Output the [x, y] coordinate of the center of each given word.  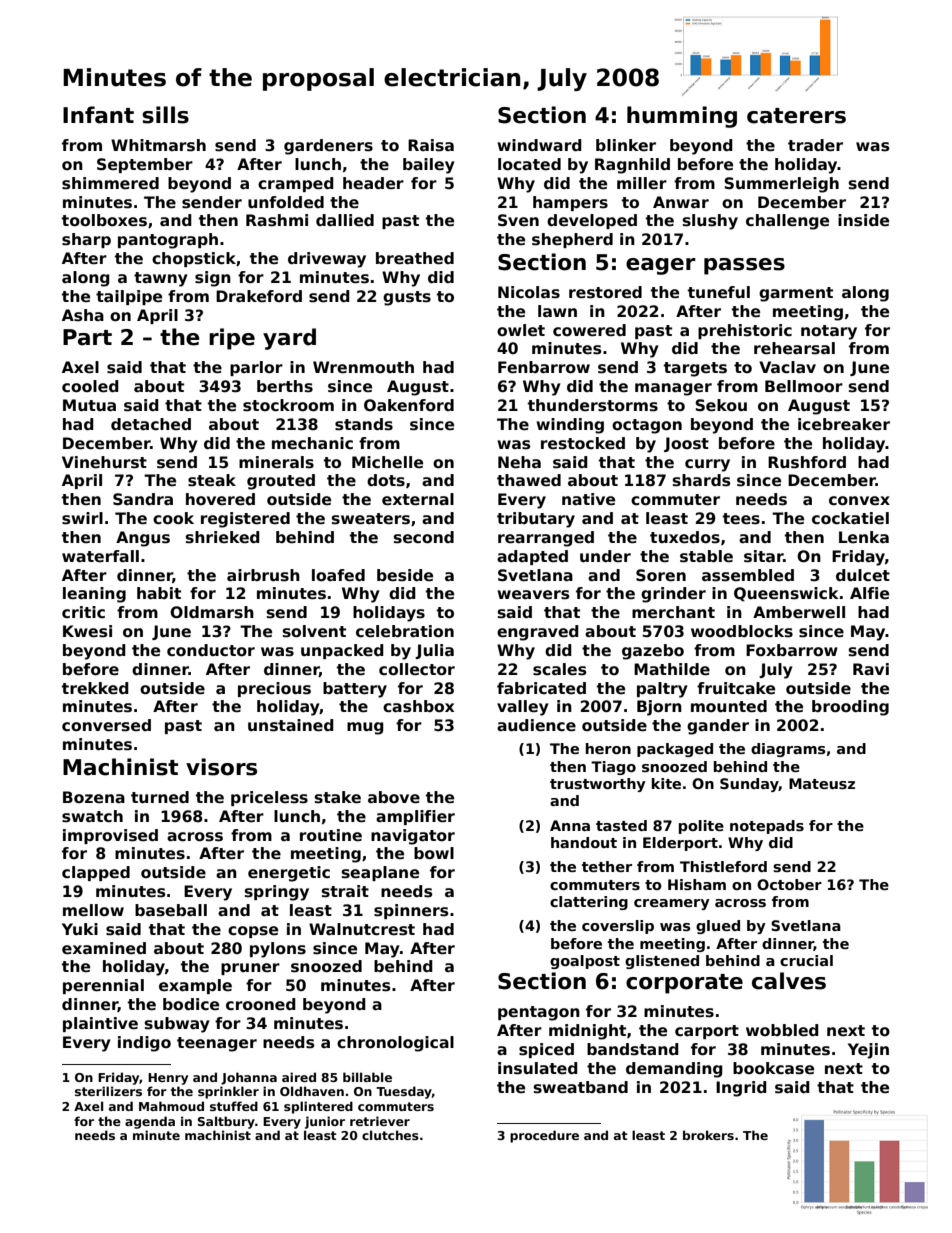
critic [83, 612]
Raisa [431, 145]
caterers [796, 116]
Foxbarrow [792, 650]
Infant [98, 115]
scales [560, 669]
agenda [150, 1122]
